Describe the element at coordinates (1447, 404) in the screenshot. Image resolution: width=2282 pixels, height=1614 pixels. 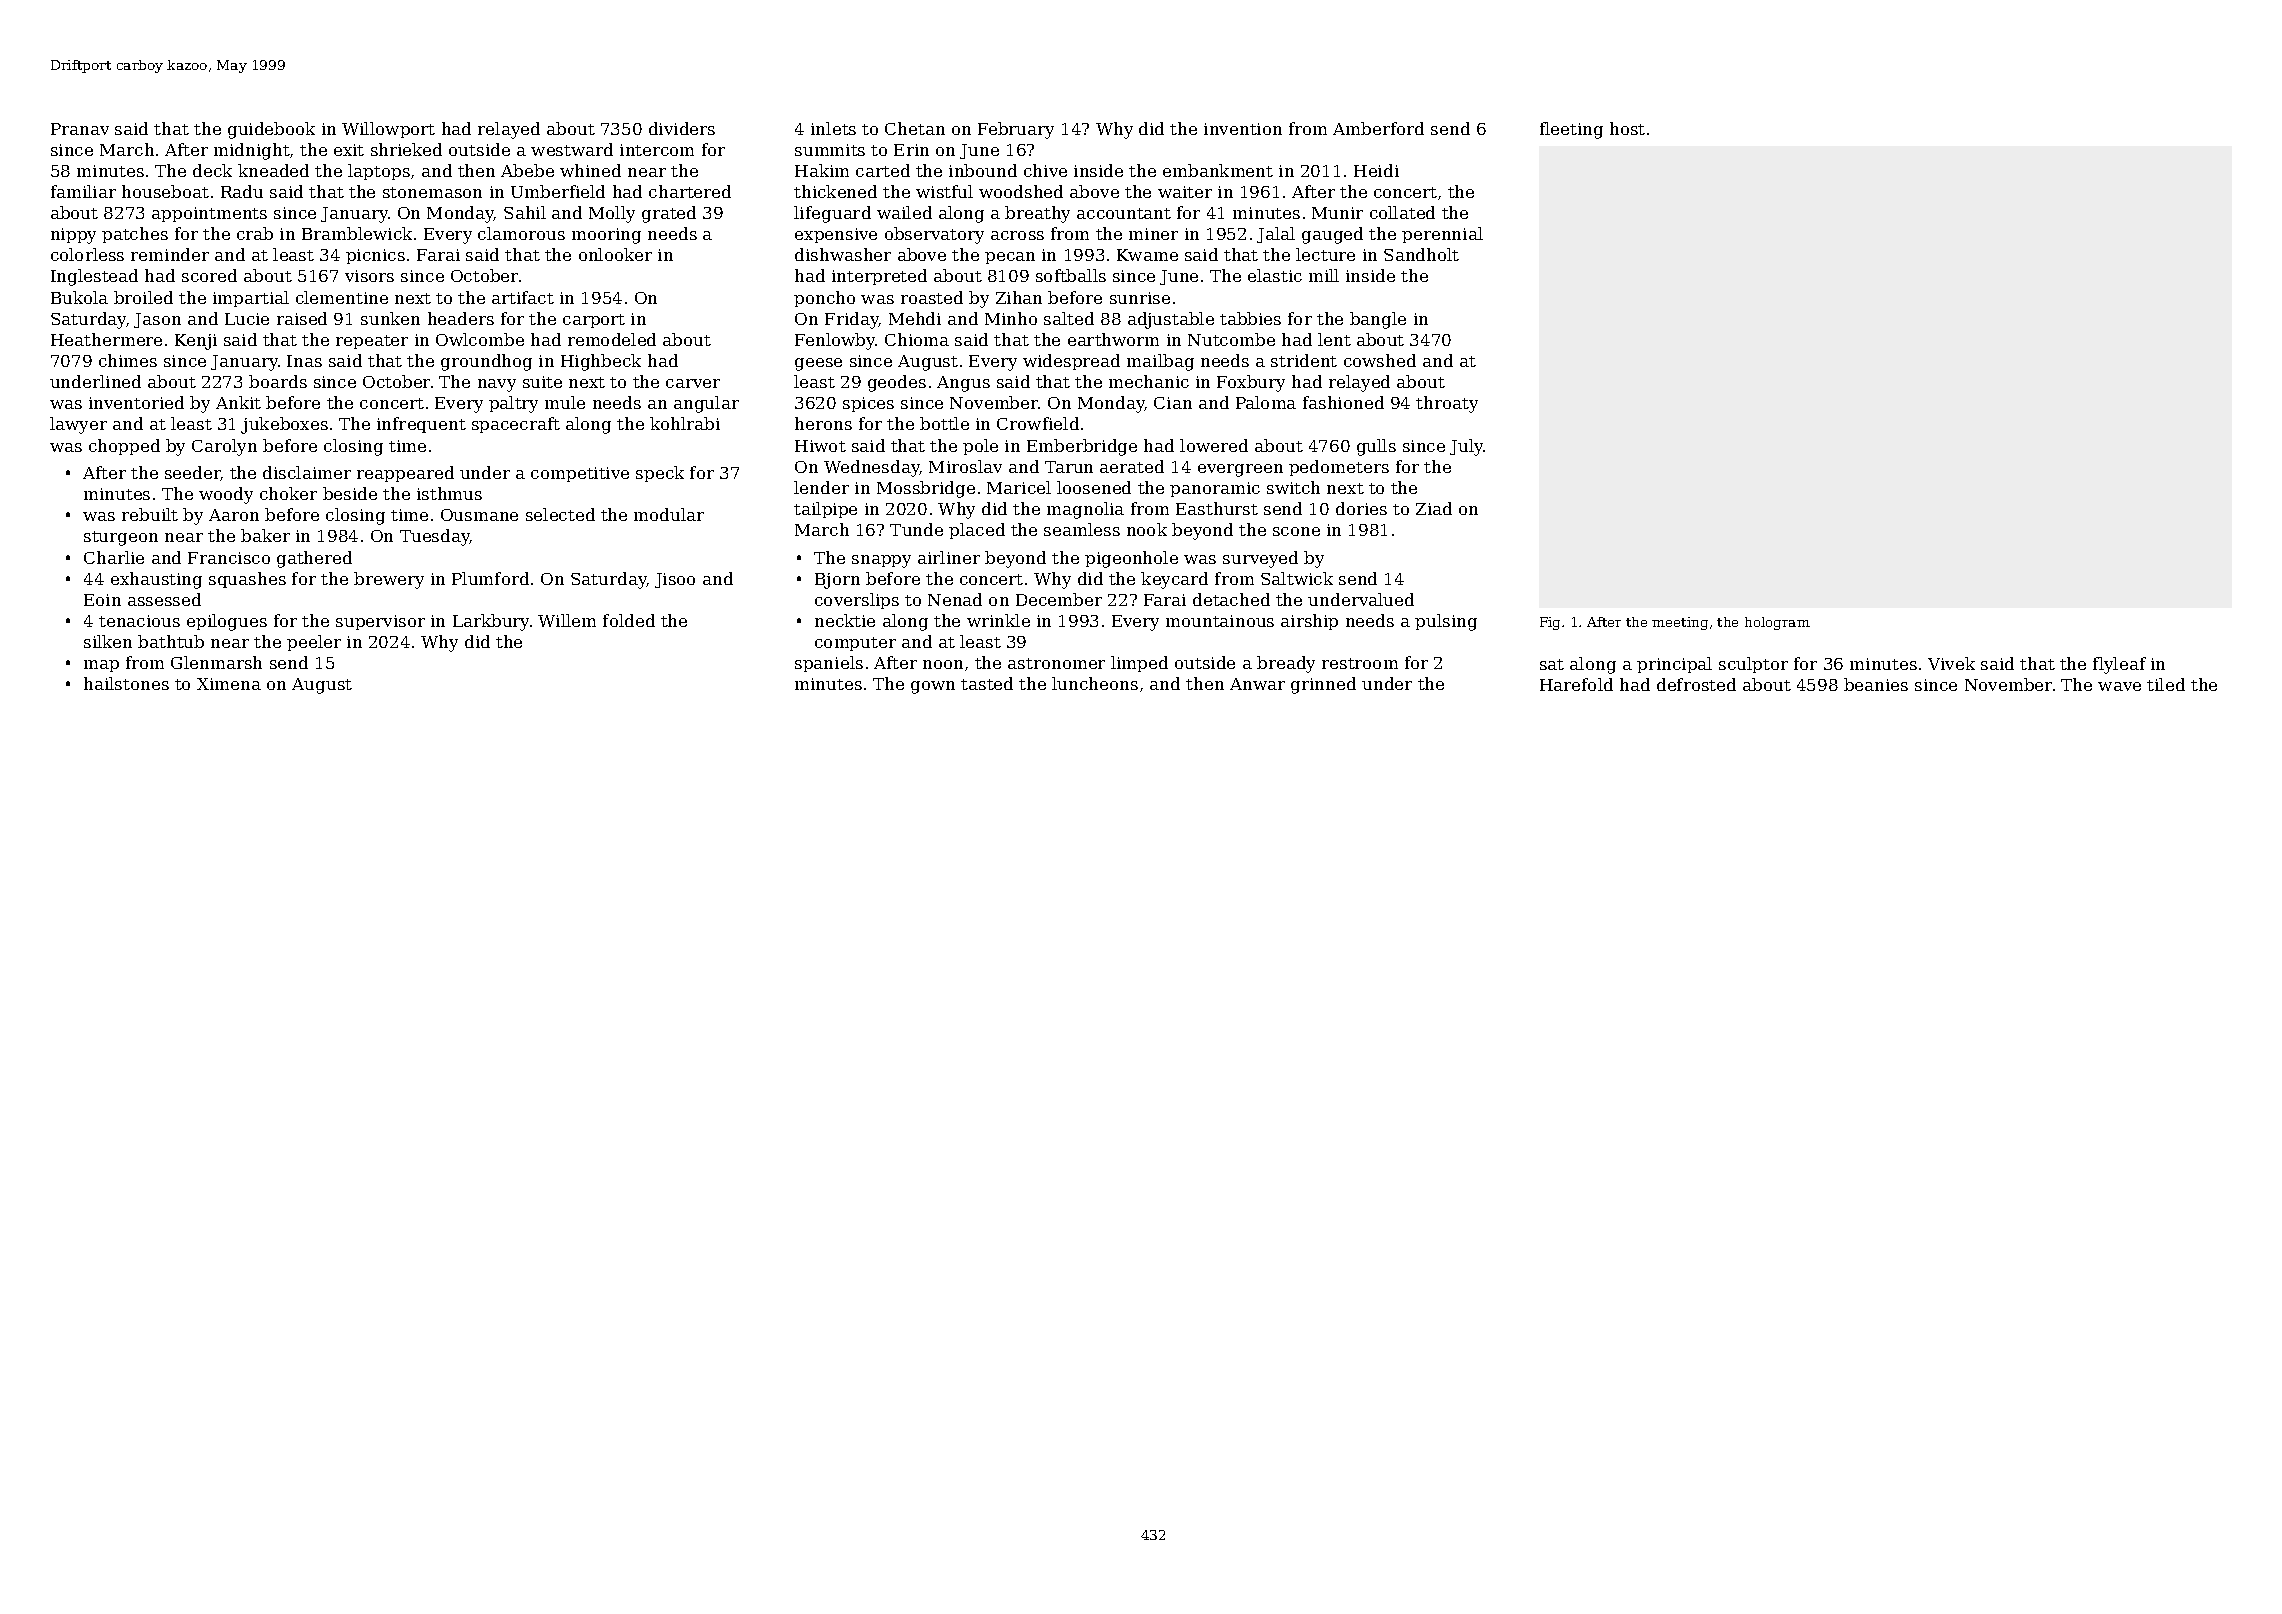
I see `throaty` at that location.
